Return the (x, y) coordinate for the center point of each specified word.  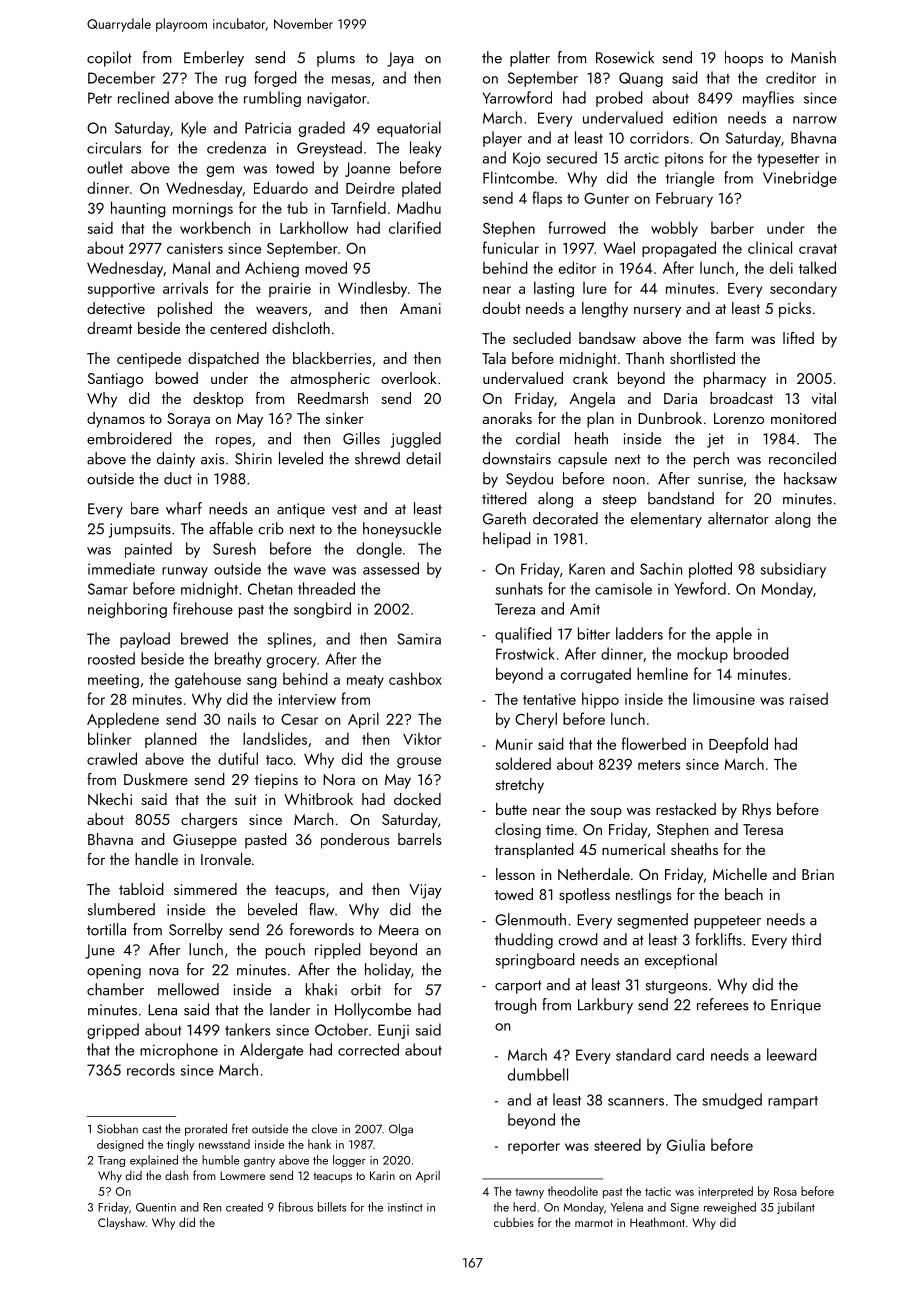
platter (530, 59)
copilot (109, 59)
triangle (690, 179)
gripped (113, 1031)
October (341, 1029)
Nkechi (110, 799)
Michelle (740, 874)
